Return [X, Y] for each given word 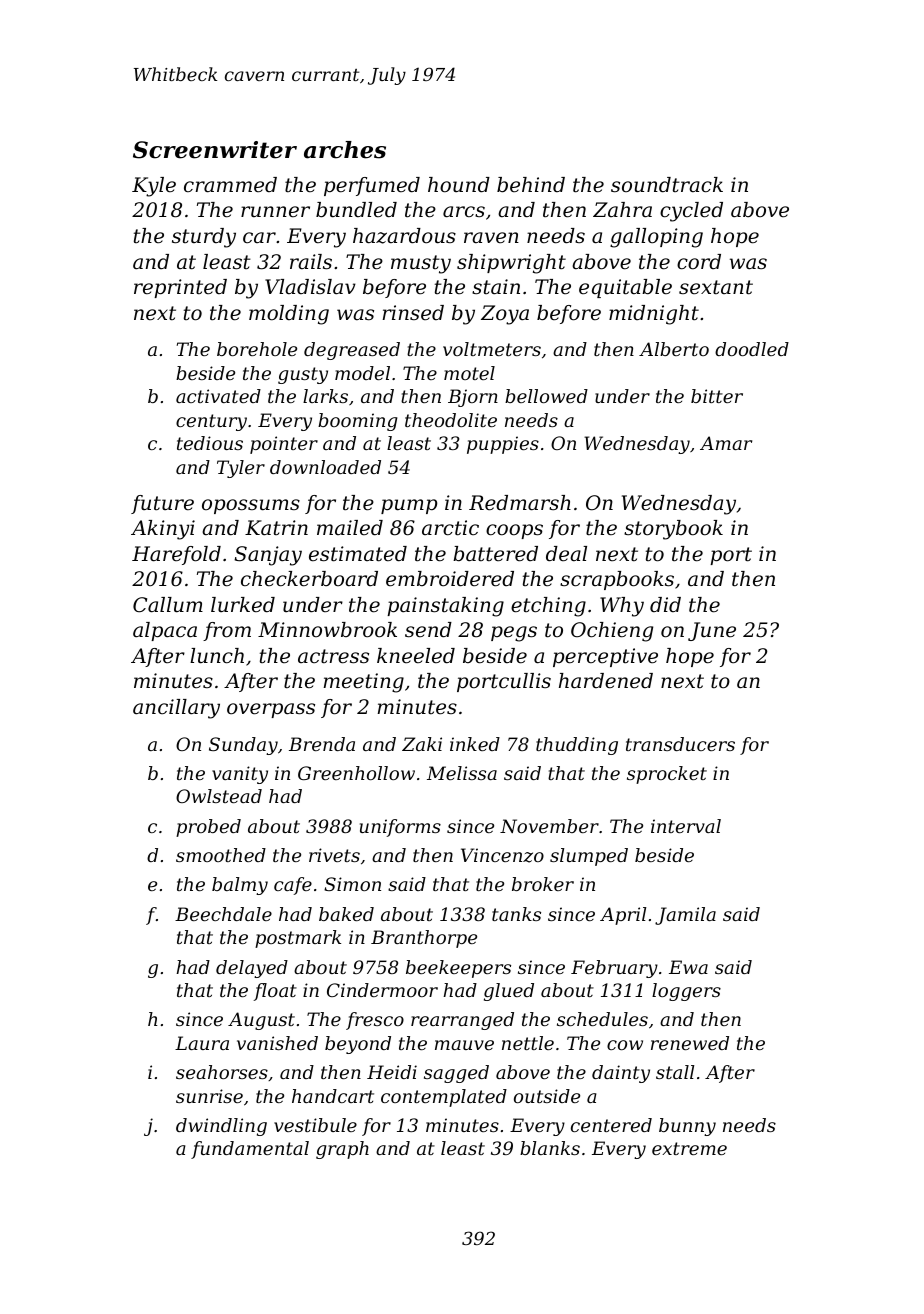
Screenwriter [215, 150]
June [712, 631]
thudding [577, 746]
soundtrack [667, 185]
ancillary [176, 709]
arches [345, 150]
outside [547, 1096]
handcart [333, 1096]
